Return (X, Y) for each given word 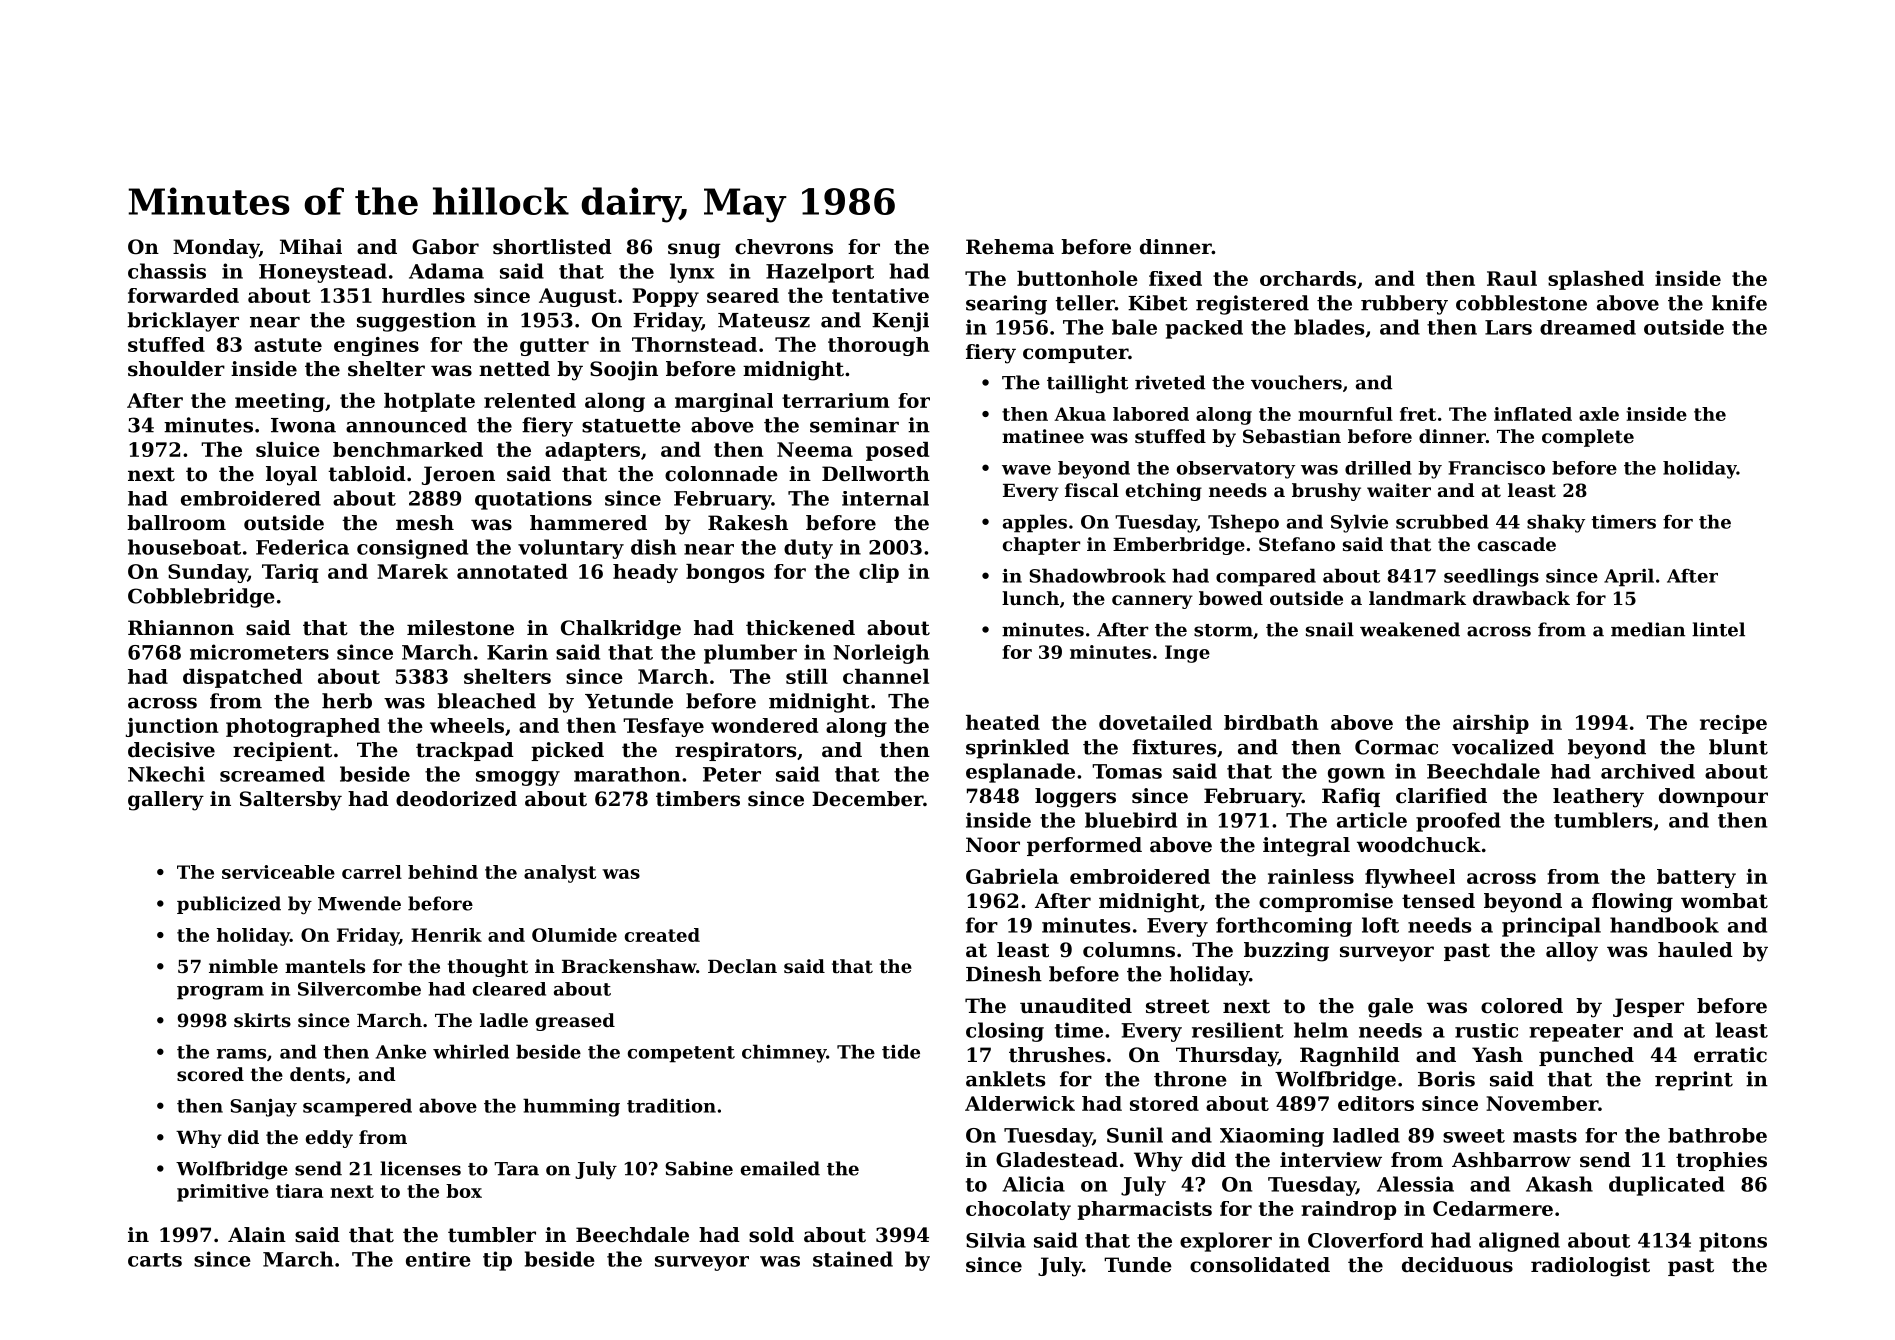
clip (879, 573)
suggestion (416, 322)
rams (241, 1054)
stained (853, 1259)
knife (1739, 303)
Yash (1497, 1055)
